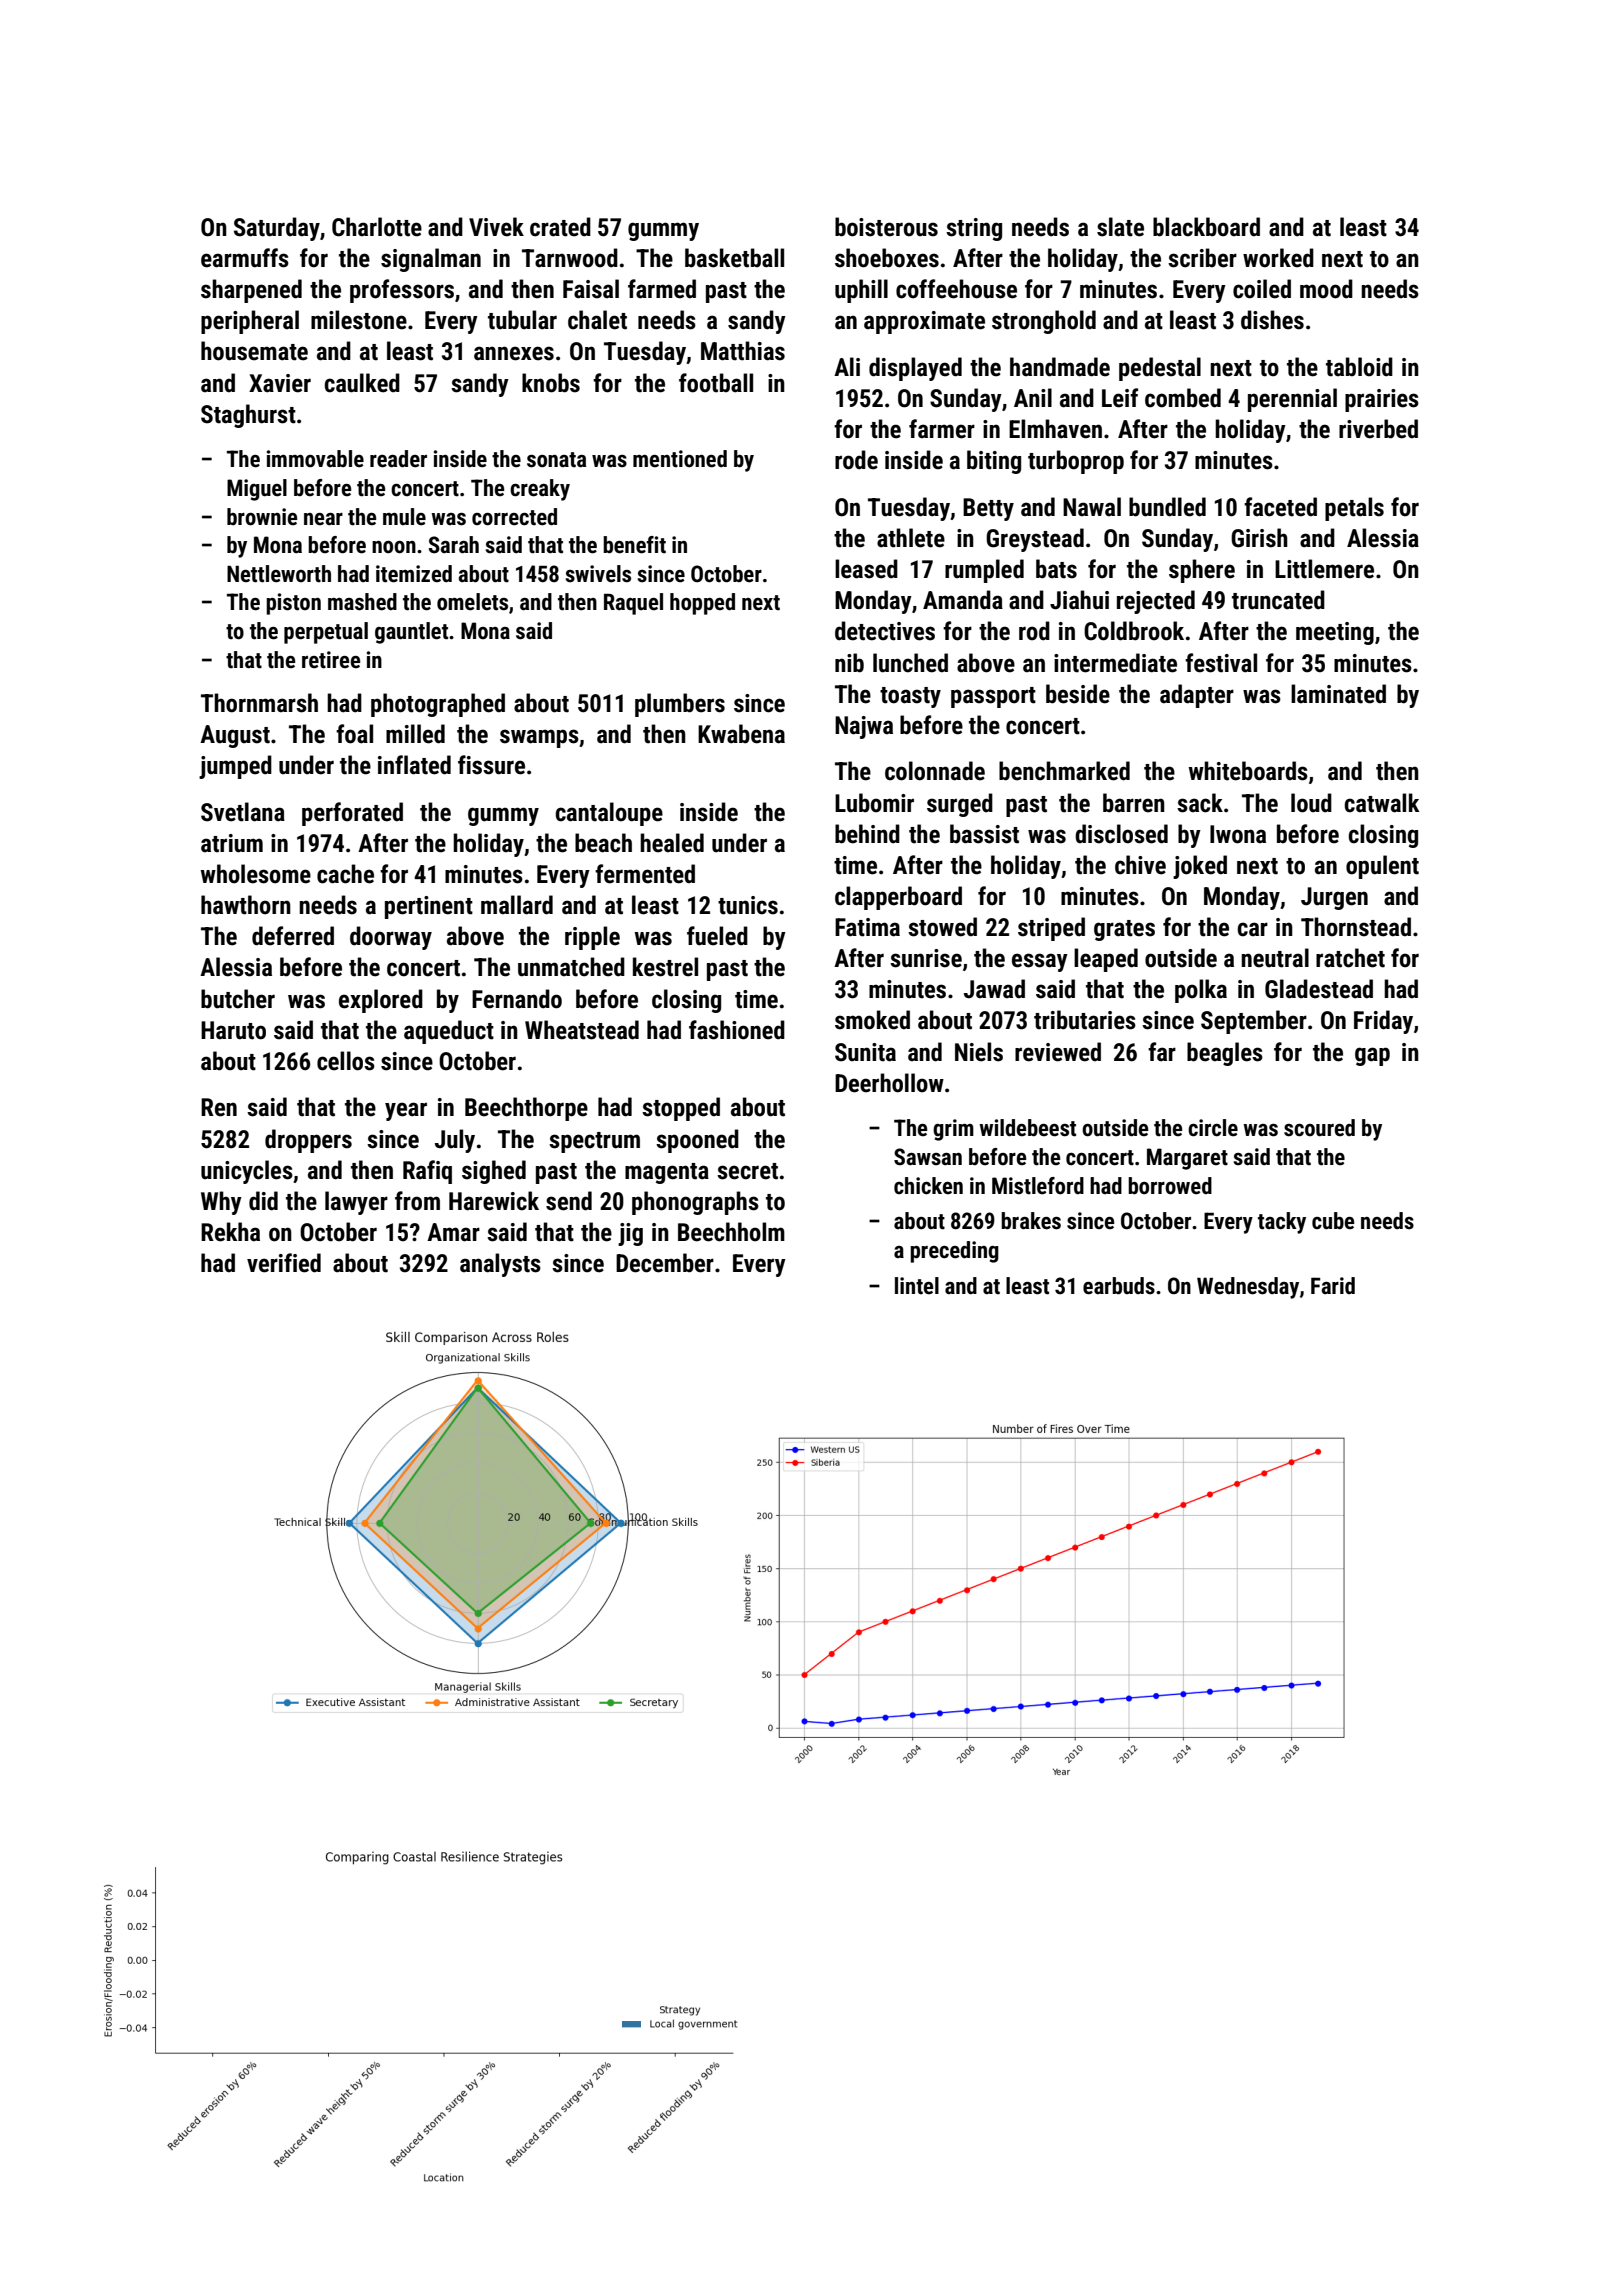 The width and height of the document is (1620, 2292). I want to click on mentioned, so click(680, 459).
